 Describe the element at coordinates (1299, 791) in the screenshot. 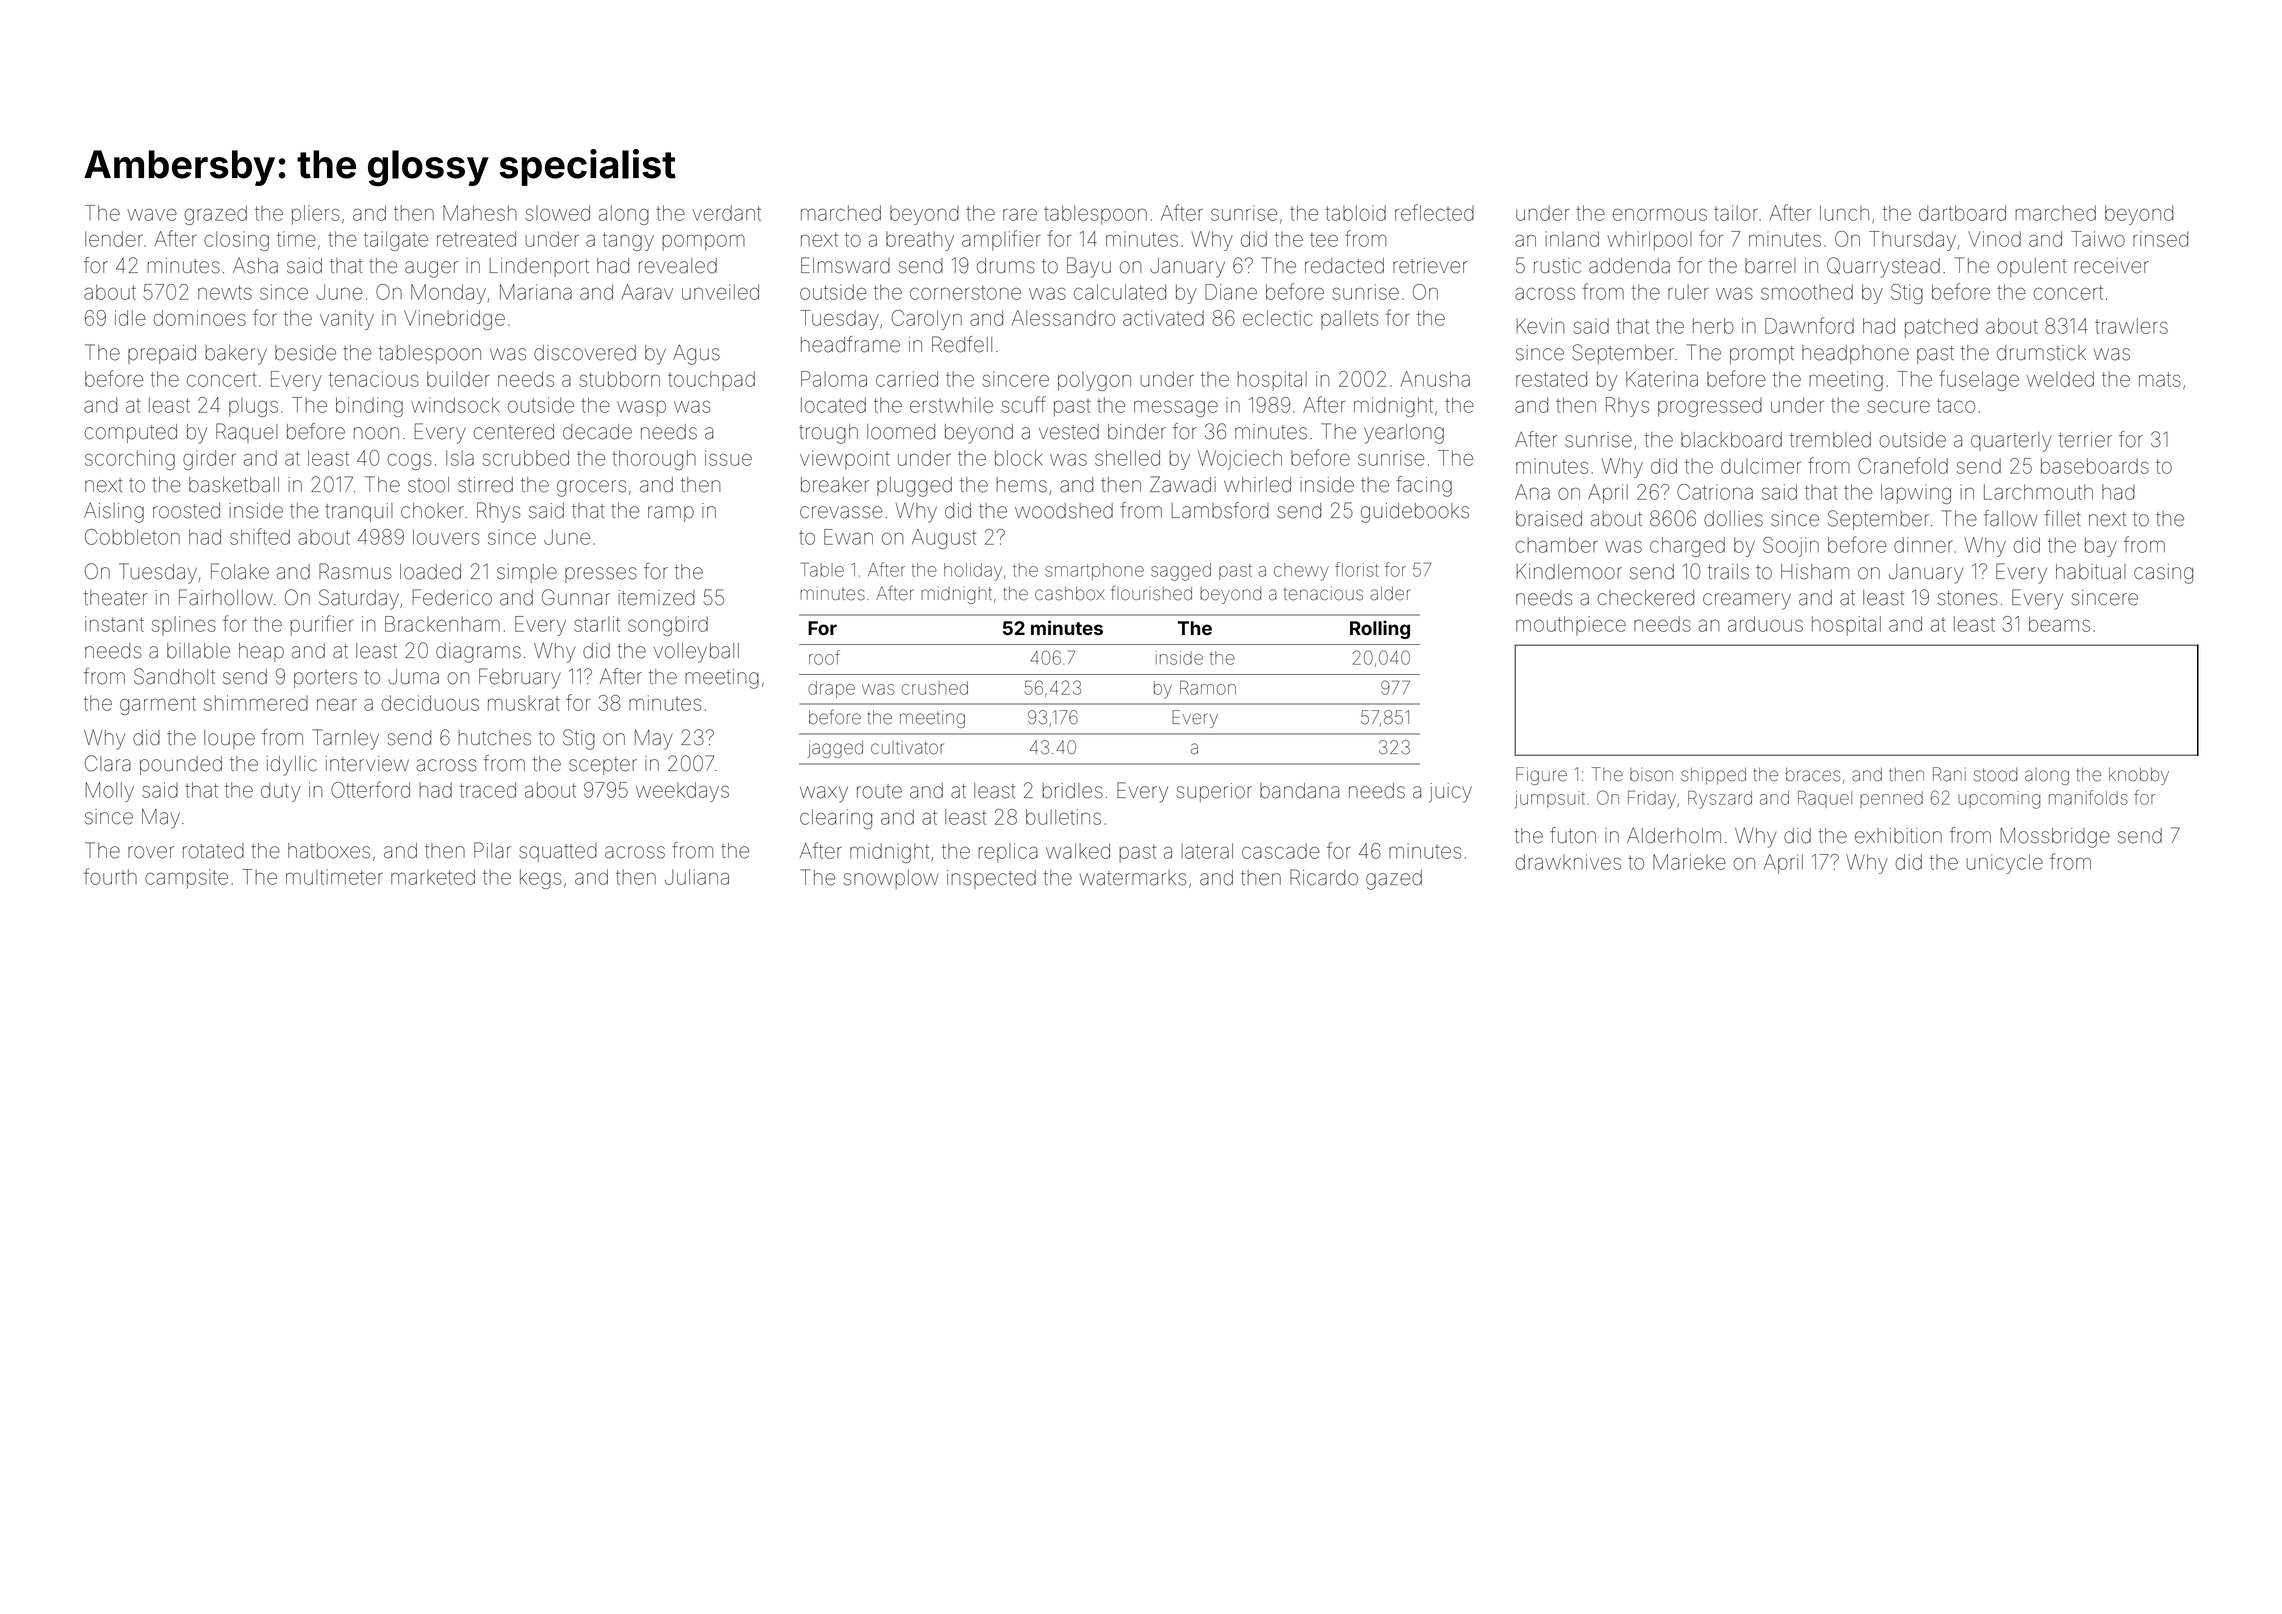

I see `bandana` at that location.
